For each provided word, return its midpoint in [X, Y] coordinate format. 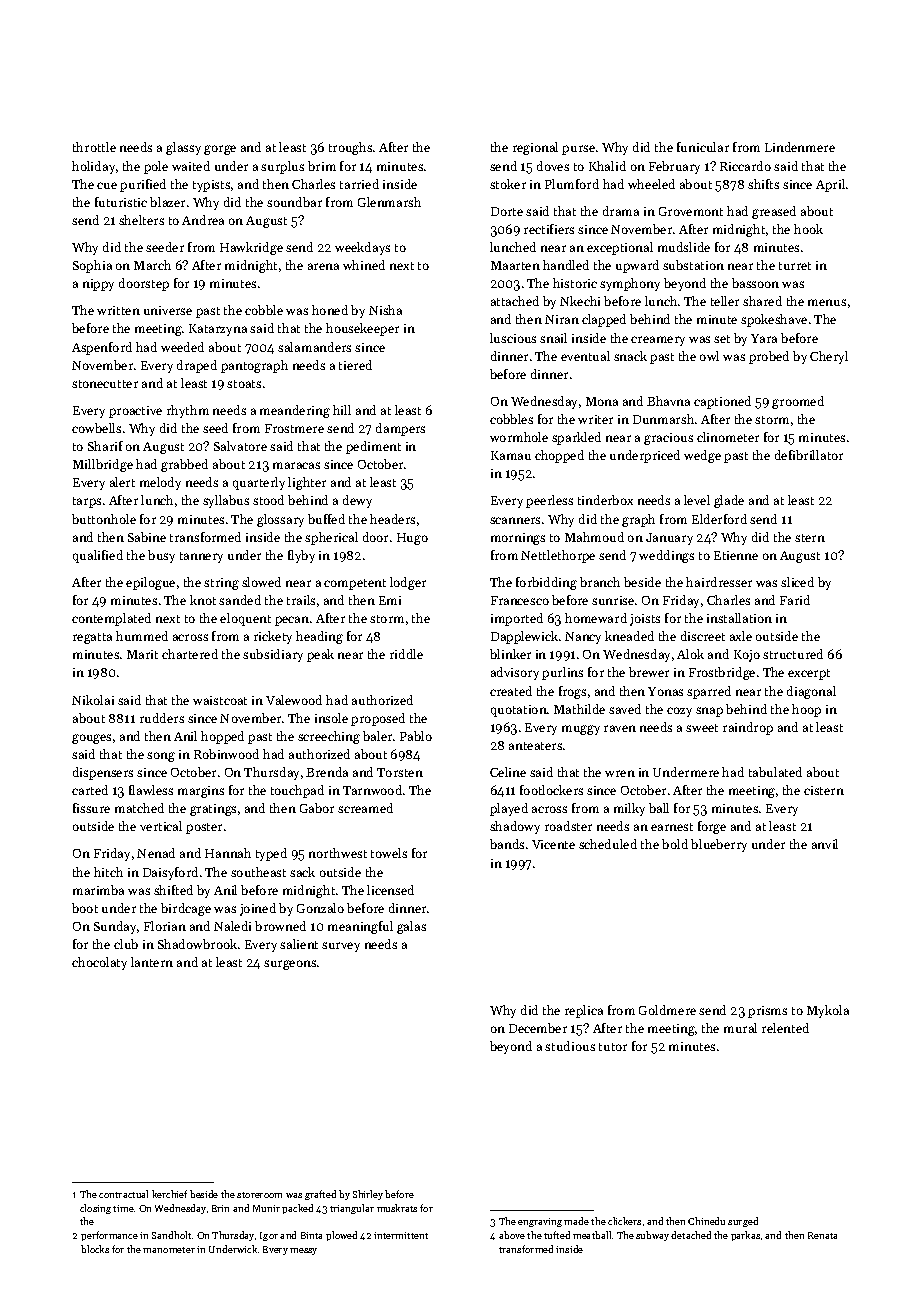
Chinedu [706, 1221]
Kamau [511, 455]
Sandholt [171, 1235]
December [538, 1028]
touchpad [297, 791]
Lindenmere [800, 147]
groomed [798, 402]
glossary [280, 520]
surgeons [290, 965]
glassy [183, 148]
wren [620, 773]
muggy [581, 730]
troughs [350, 148]
